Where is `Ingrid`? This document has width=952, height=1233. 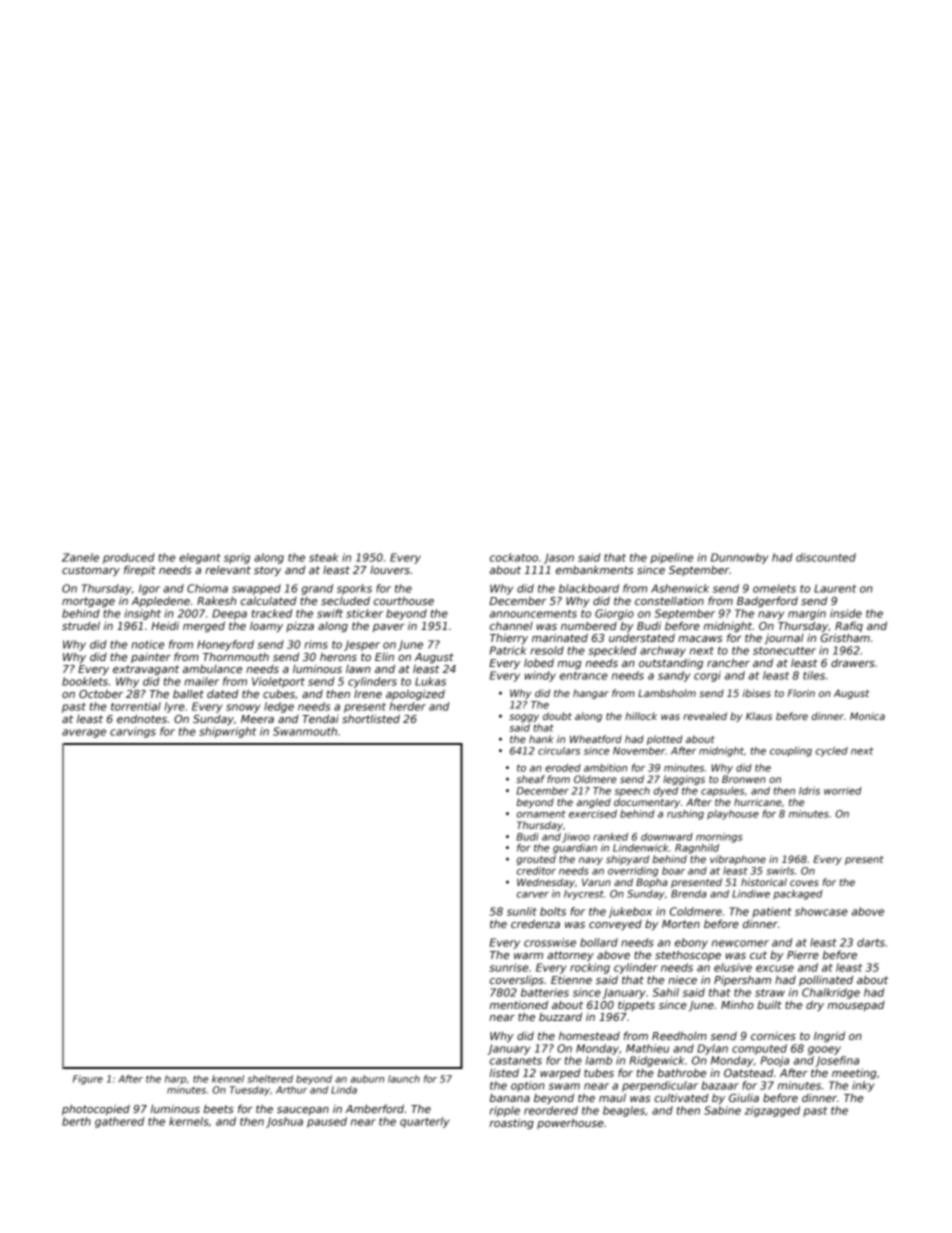
Ingrid is located at coordinates (829, 1036).
